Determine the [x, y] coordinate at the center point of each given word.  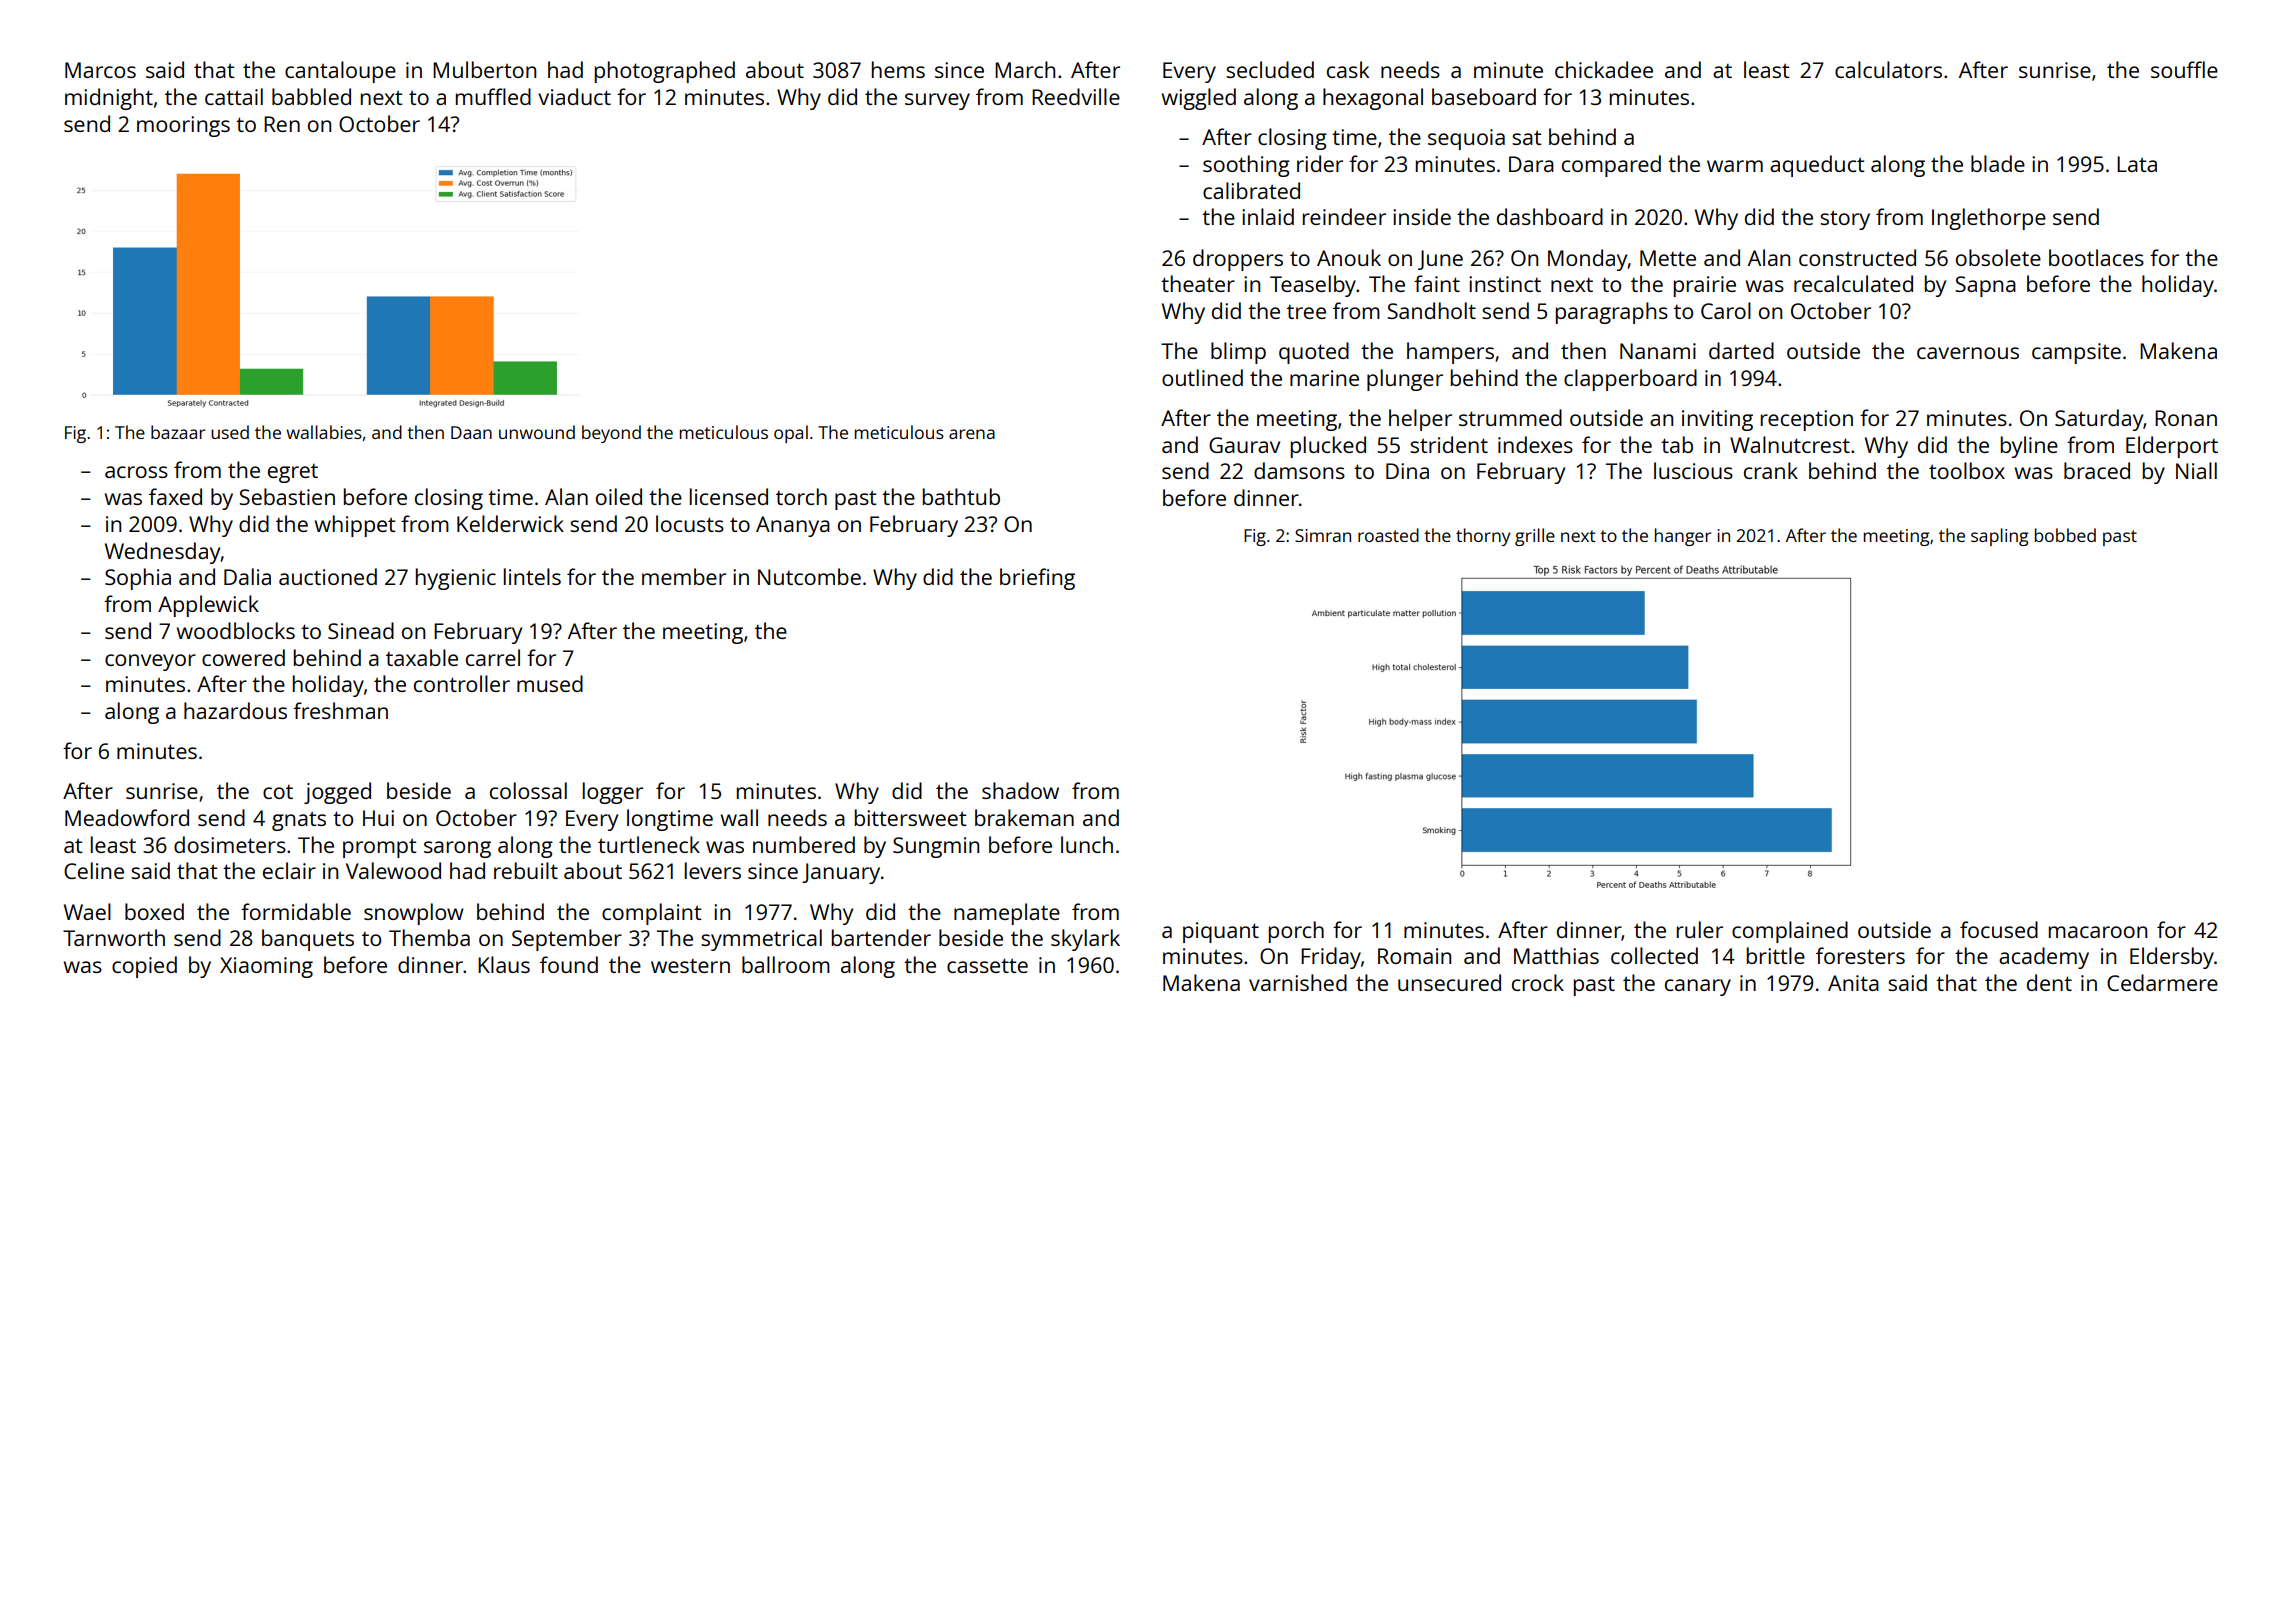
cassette [987, 965]
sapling [1999, 537]
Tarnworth [114, 937]
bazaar [178, 432]
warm [1735, 166]
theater [1198, 283]
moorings [183, 126]
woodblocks [236, 630]
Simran [1323, 535]
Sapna [1985, 286]
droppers [1238, 260]
